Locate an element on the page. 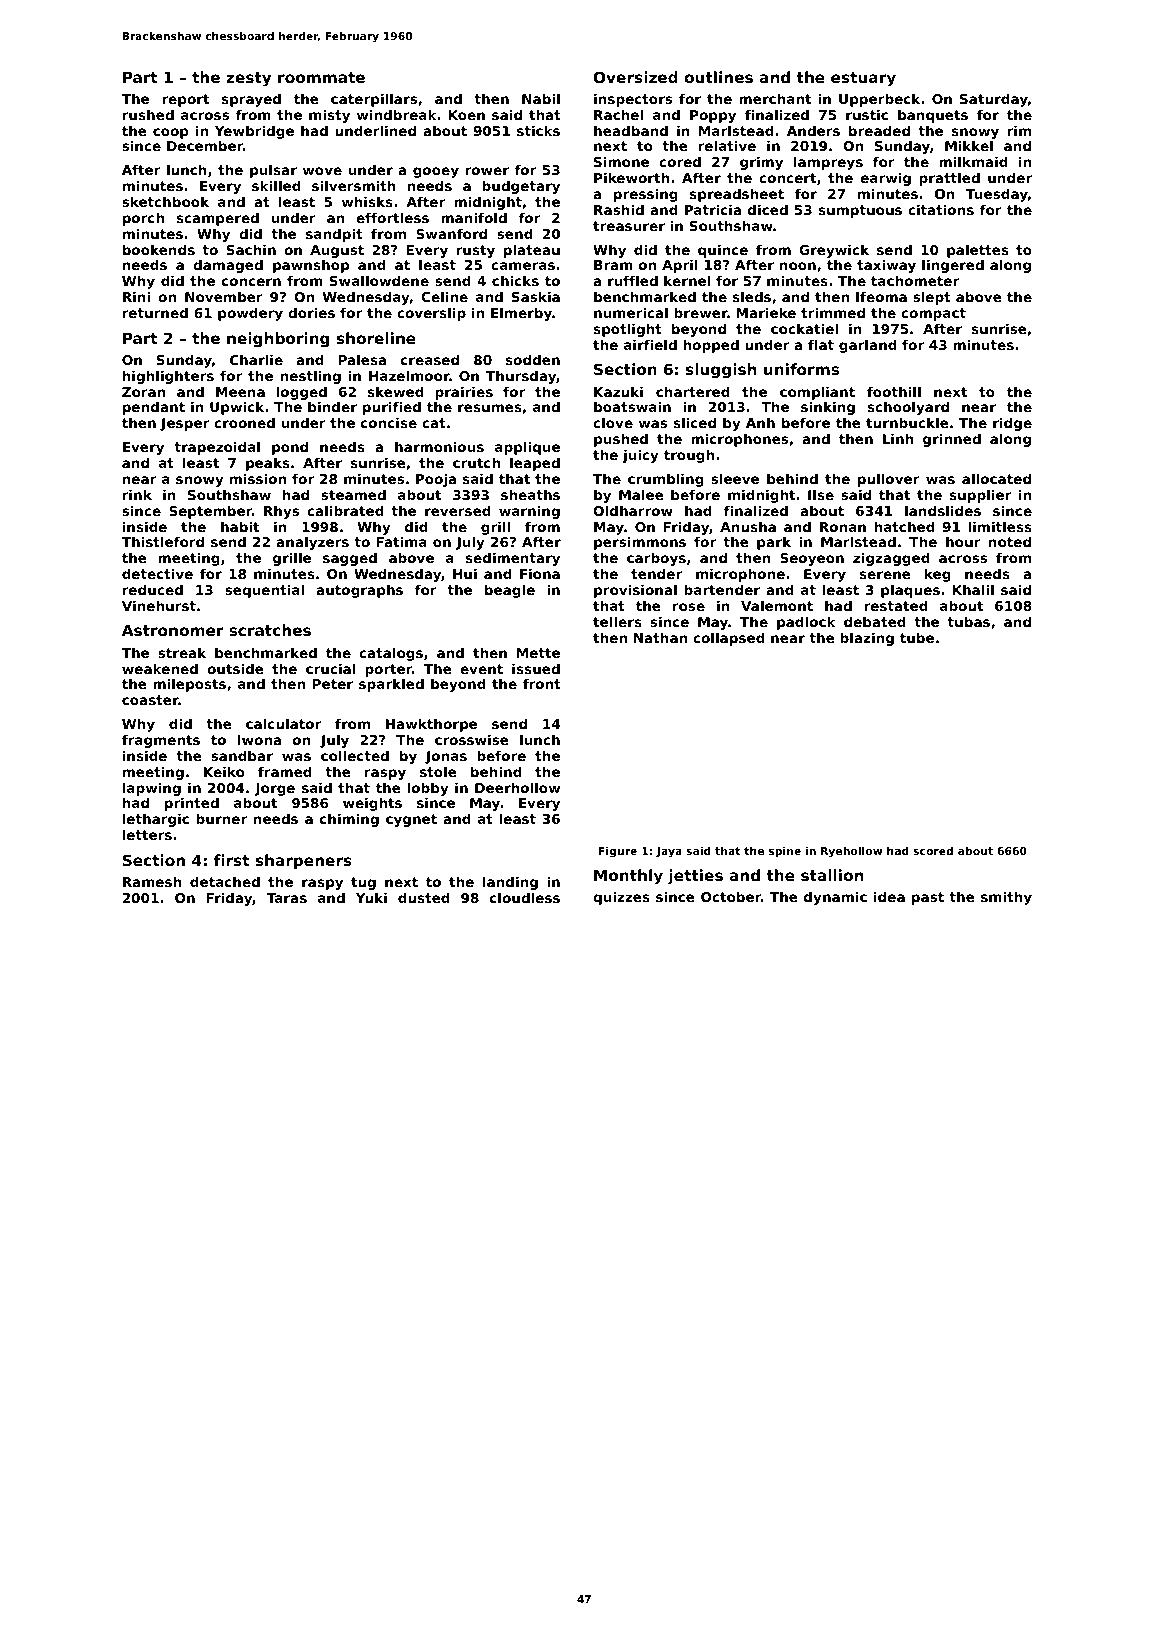  sinking is located at coordinates (828, 408).
